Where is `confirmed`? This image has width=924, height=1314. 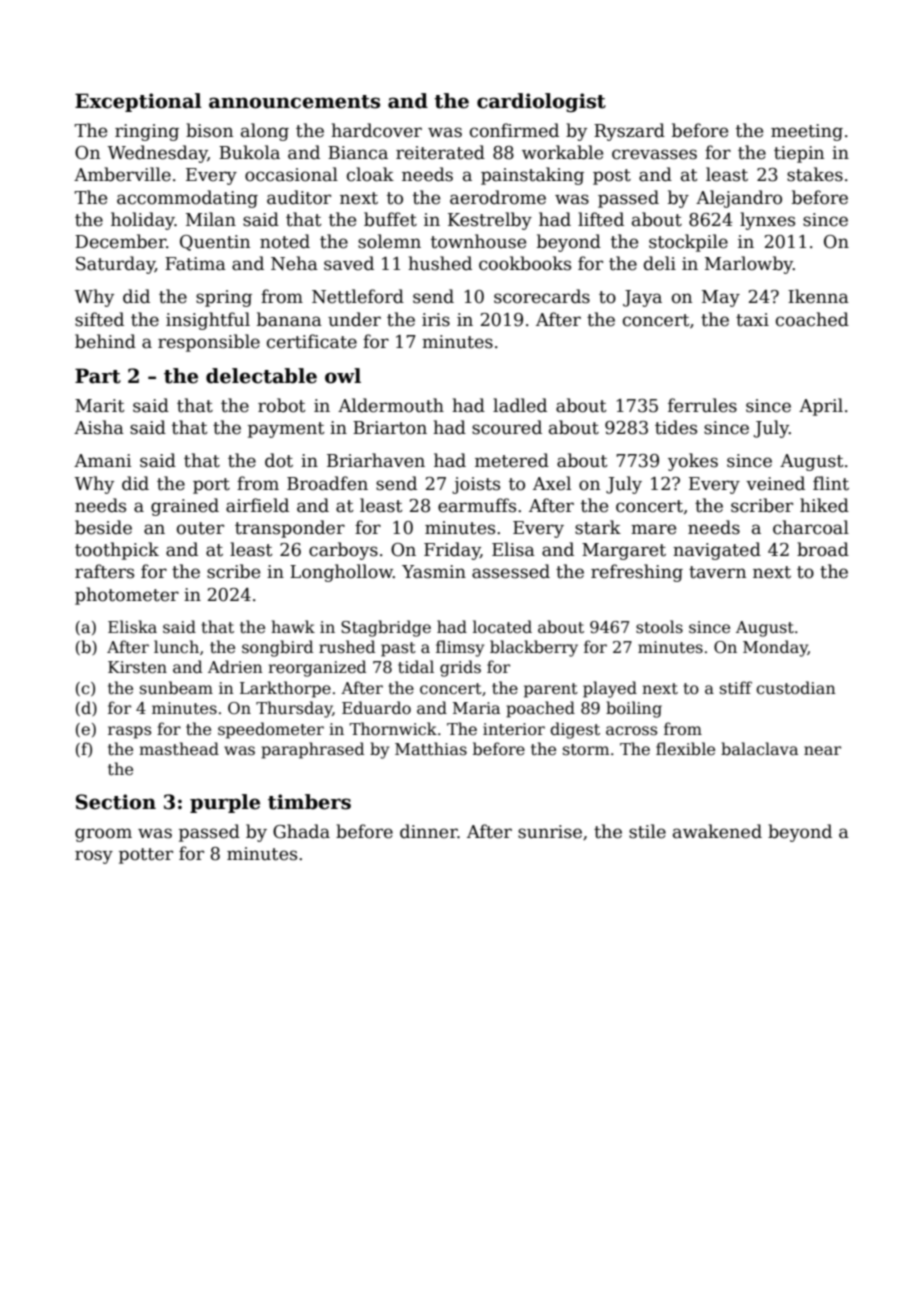
confirmed is located at coordinates (514, 130).
